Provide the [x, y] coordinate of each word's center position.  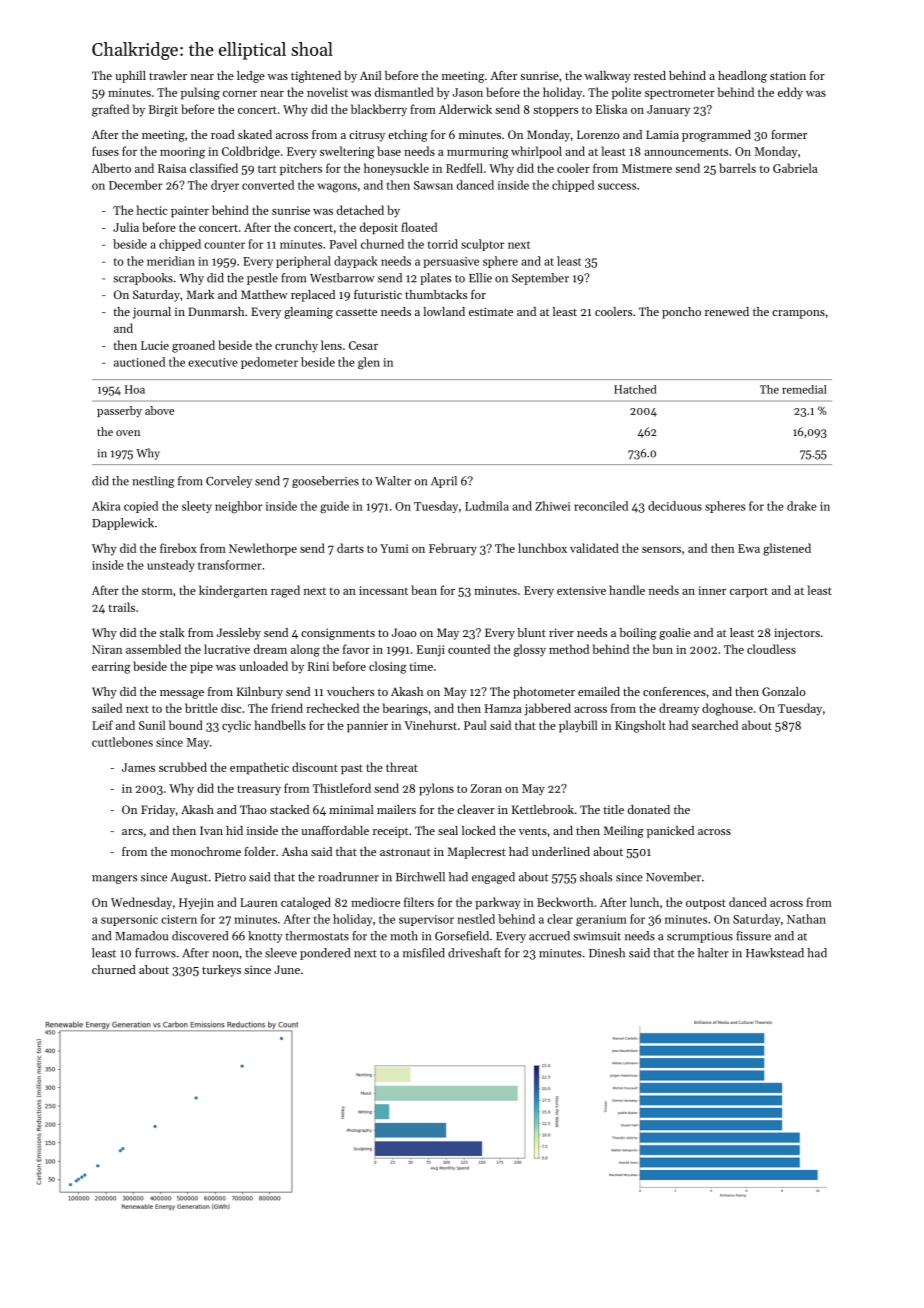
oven [128, 433]
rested [650, 75]
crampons [798, 314]
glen [369, 363]
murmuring [478, 153]
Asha [295, 851]
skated [255, 134]
